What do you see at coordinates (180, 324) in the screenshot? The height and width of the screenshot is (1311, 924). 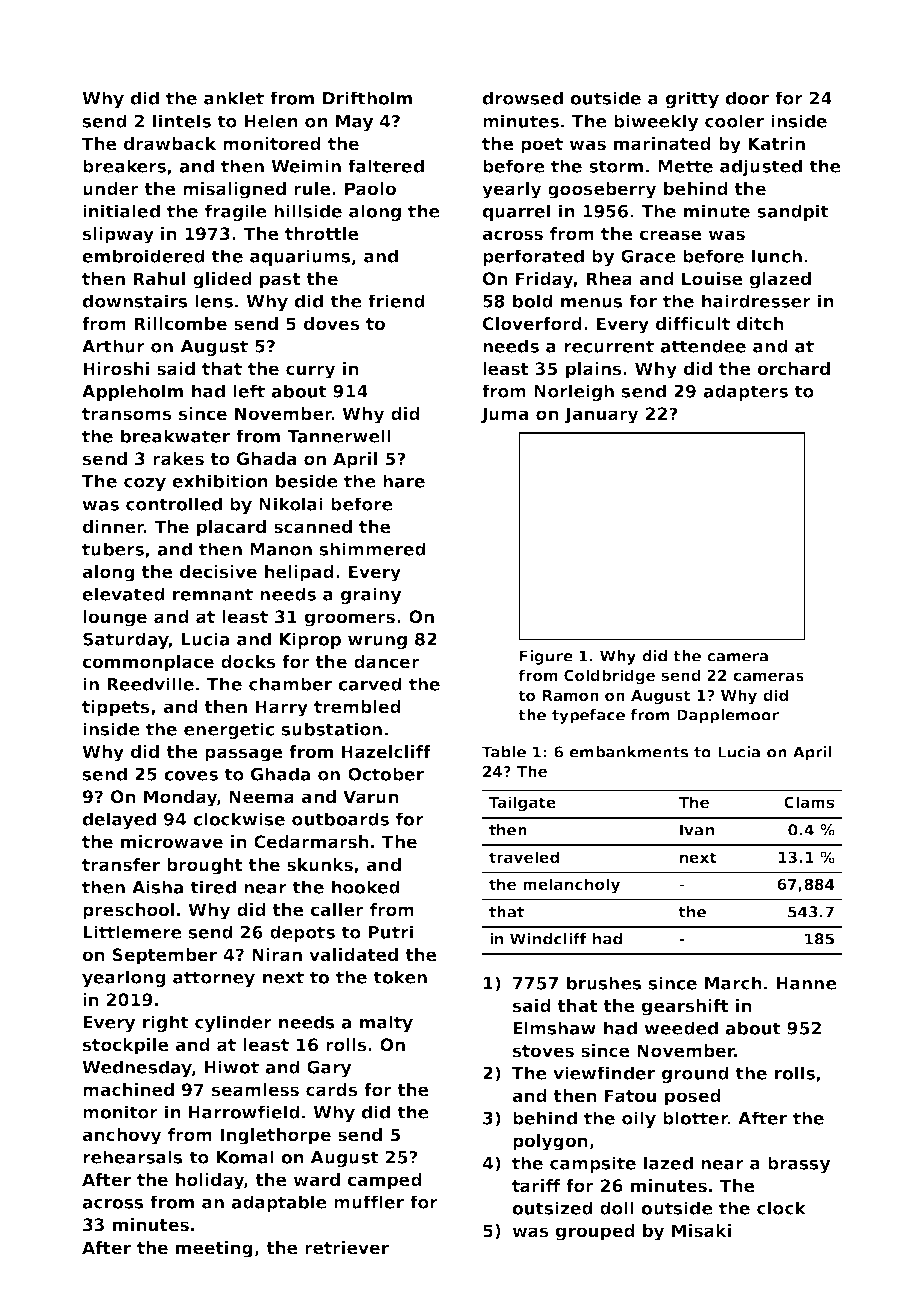 I see `Rillcombe` at bounding box center [180, 324].
